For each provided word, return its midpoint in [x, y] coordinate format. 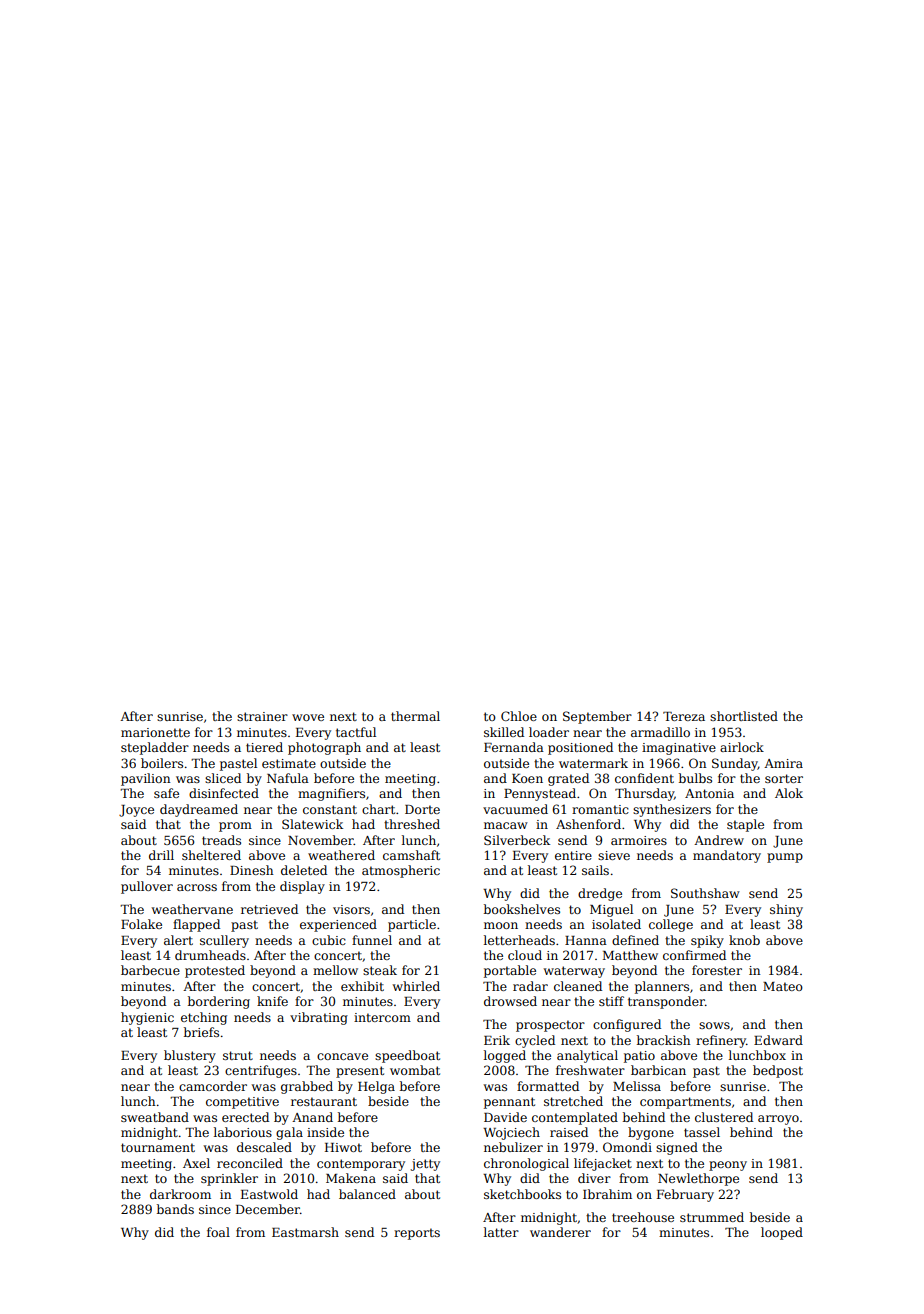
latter [501, 1232]
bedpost [778, 1071]
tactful [356, 732]
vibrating [319, 1018]
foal [218, 1232]
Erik [497, 1040]
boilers [162, 763]
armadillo [660, 732]
